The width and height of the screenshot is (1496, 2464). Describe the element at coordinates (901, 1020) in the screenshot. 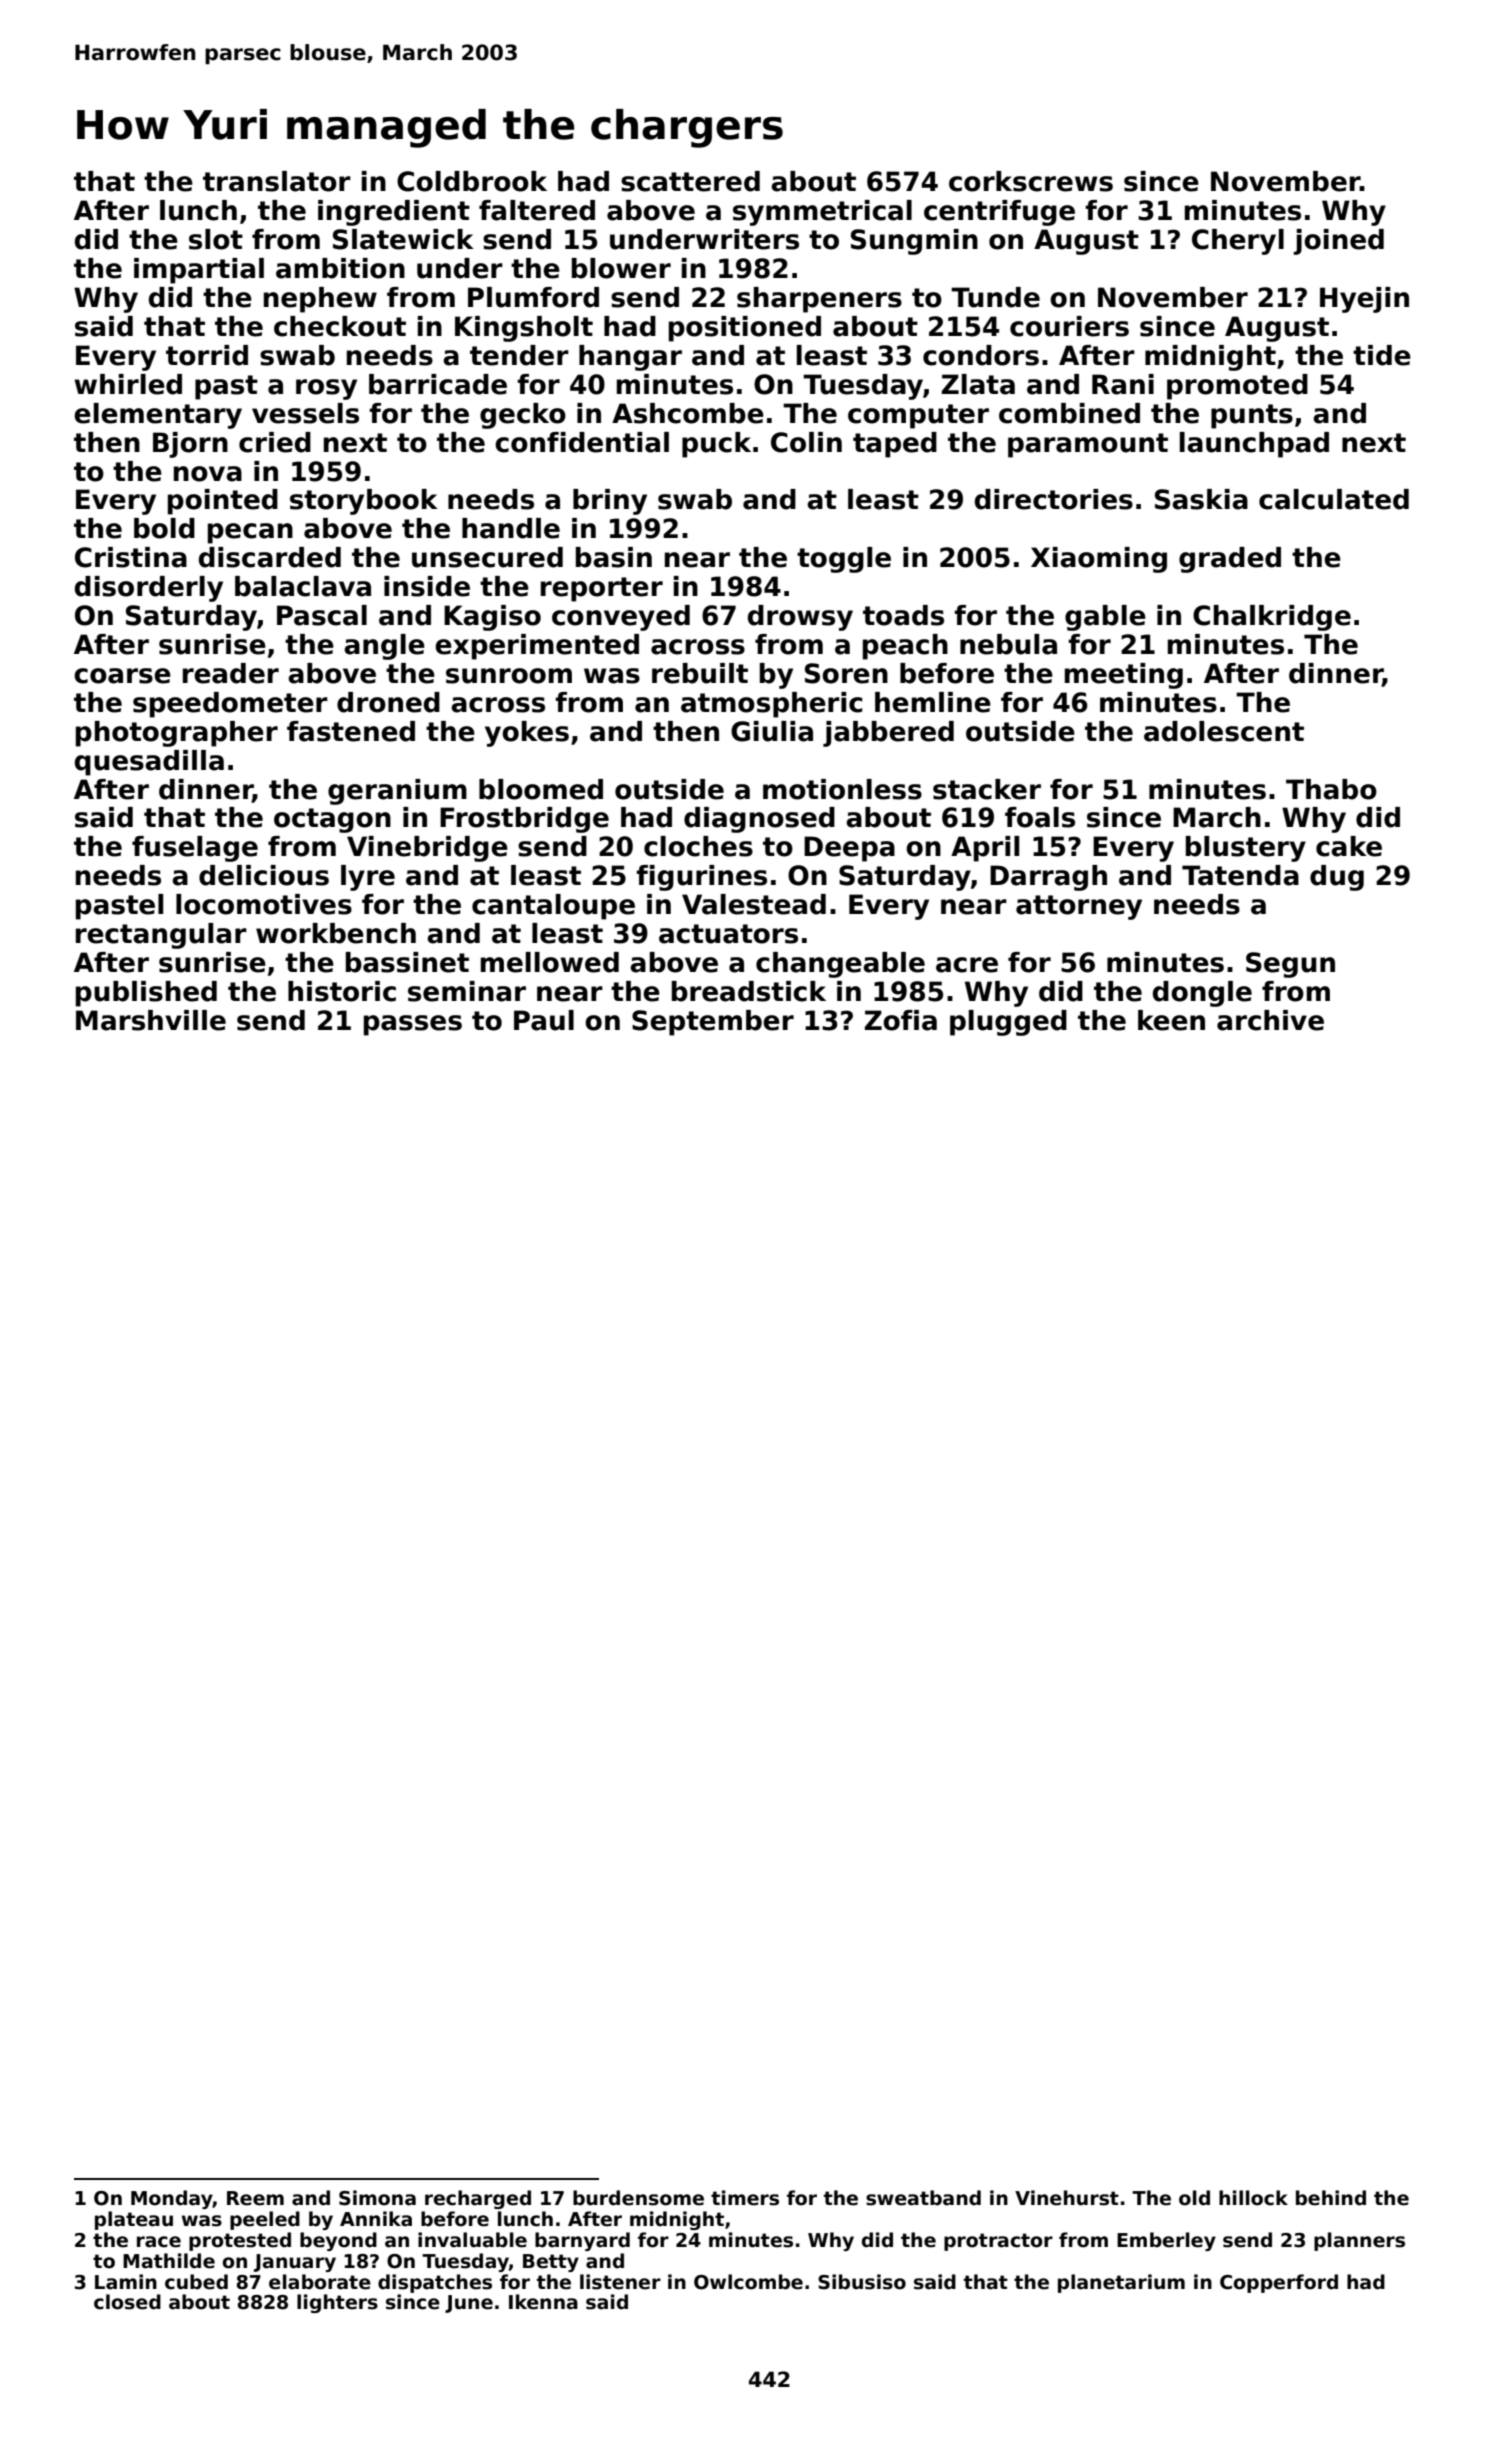

I see `Zofia` at that location.
